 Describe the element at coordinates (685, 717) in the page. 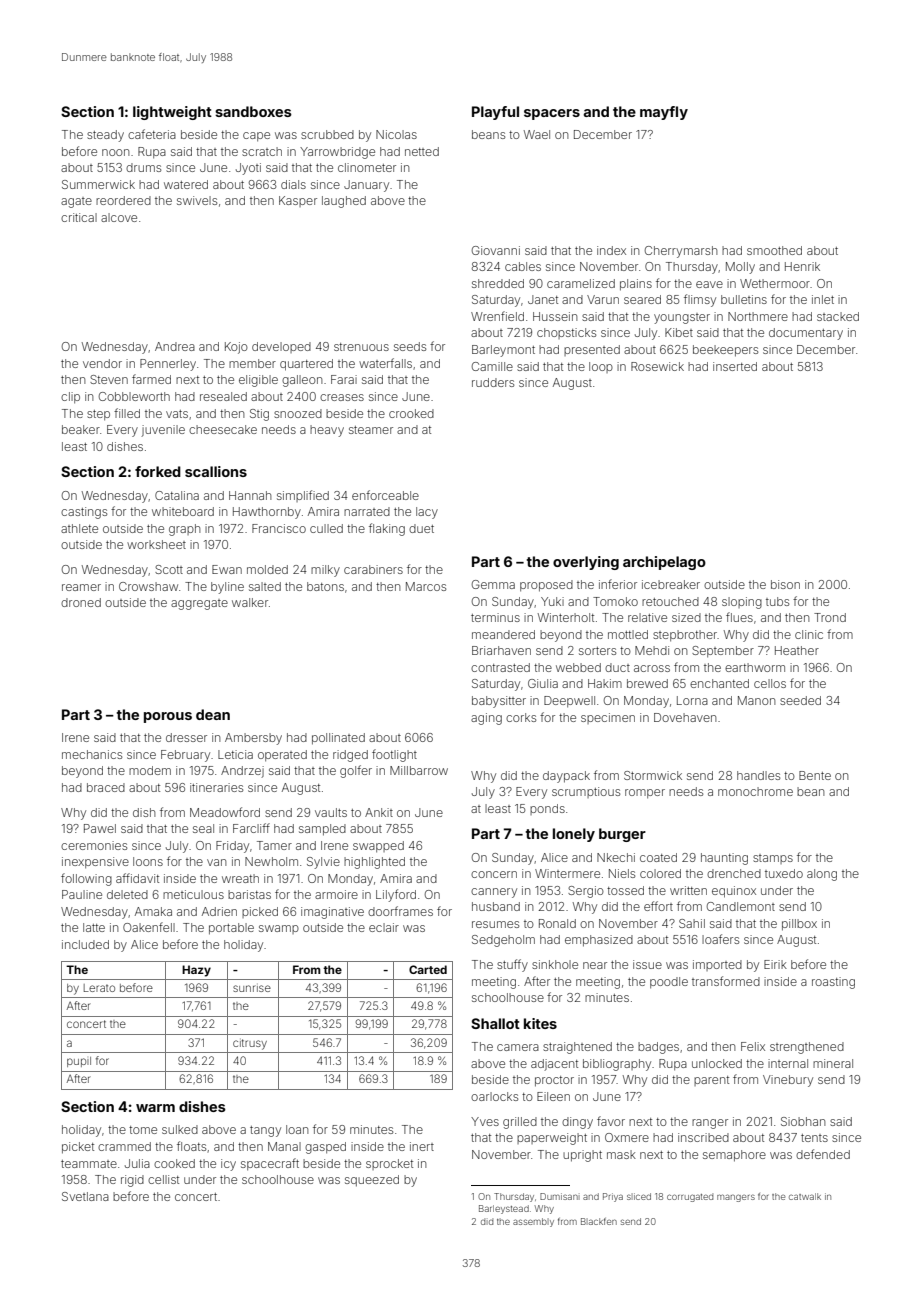

I see `Dovehaven` at that location.
